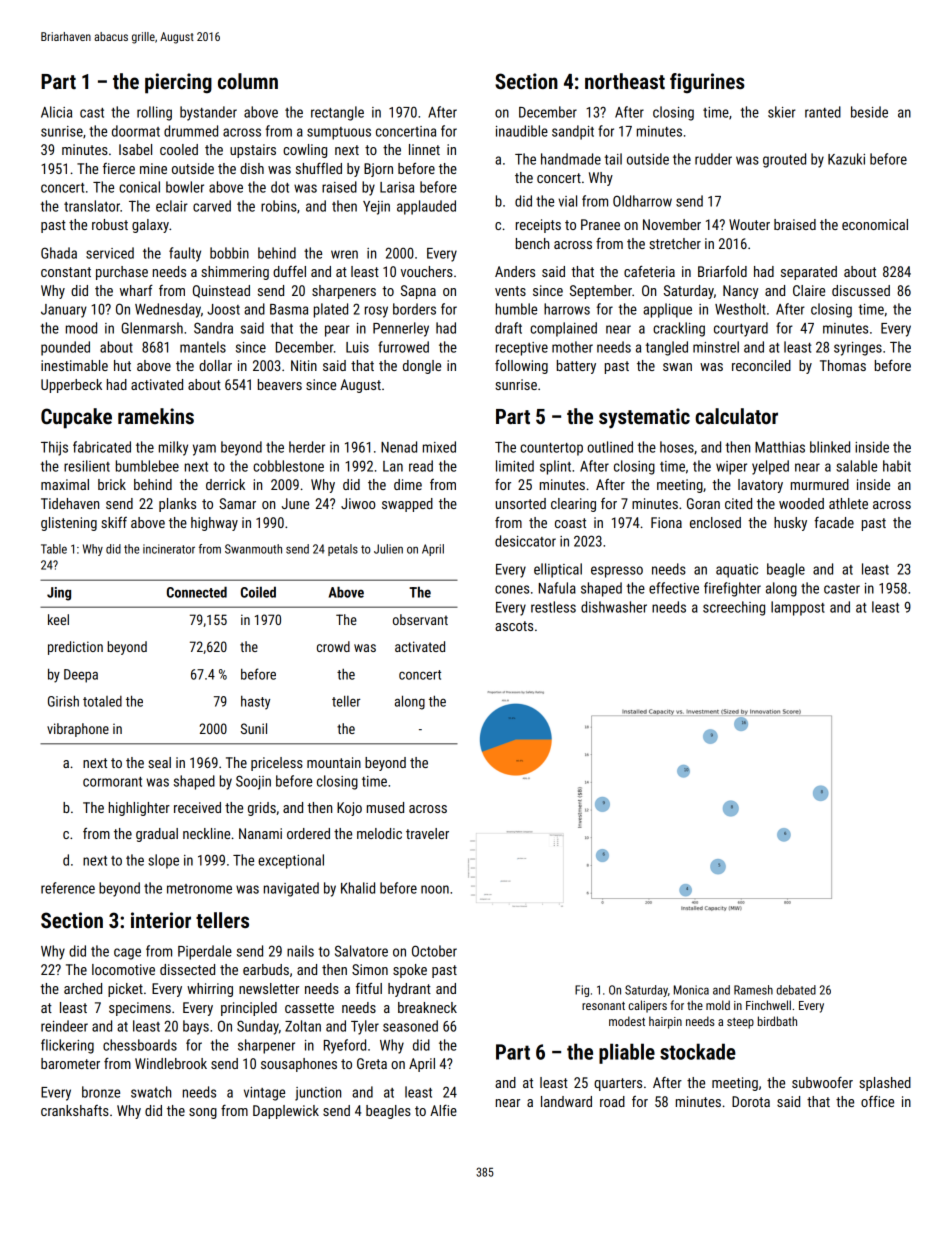  I want to click on reindeer, so click(64, 1026).
